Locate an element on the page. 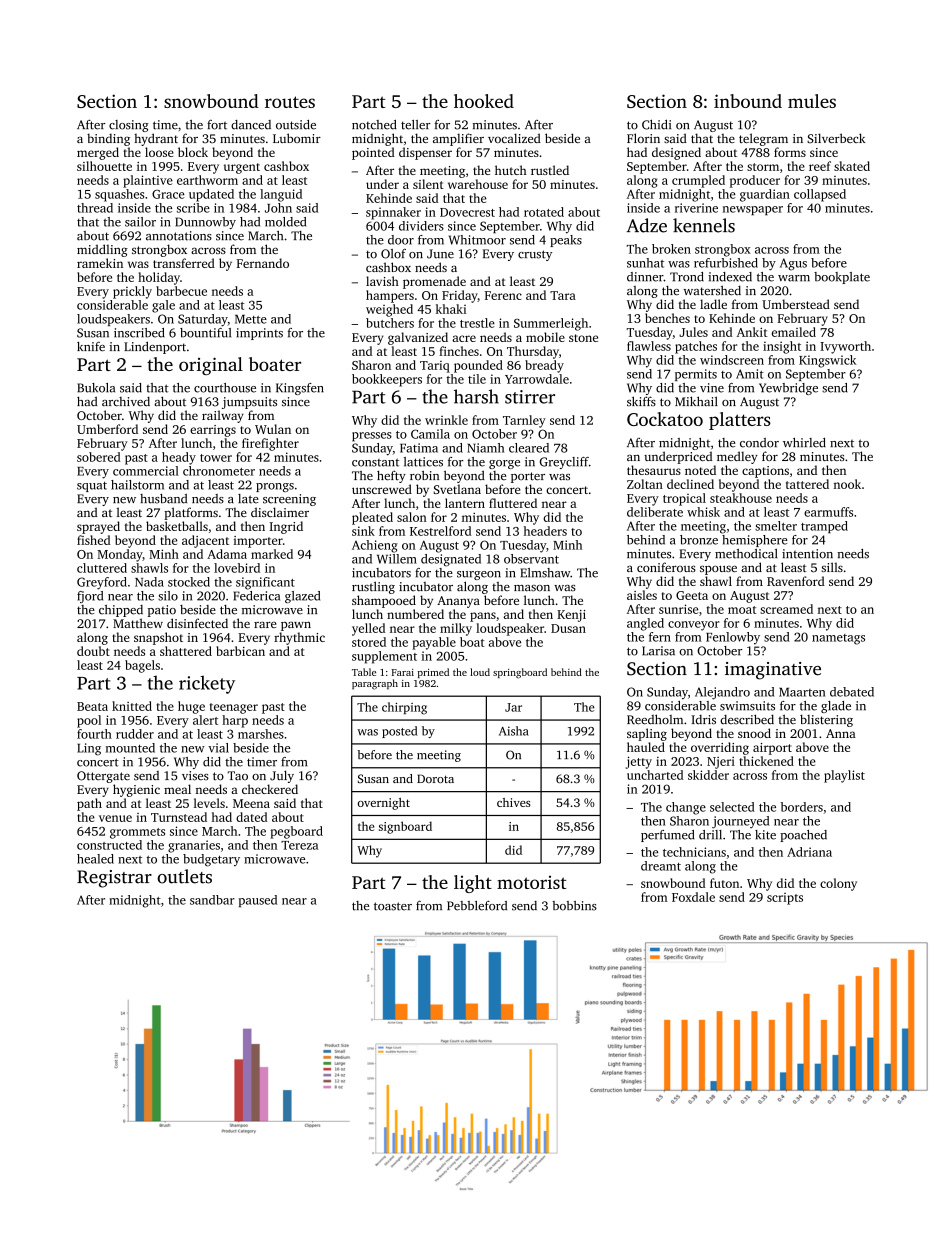 This image has height=1233, width=952. scripts is located at coordinates (785, 899).
